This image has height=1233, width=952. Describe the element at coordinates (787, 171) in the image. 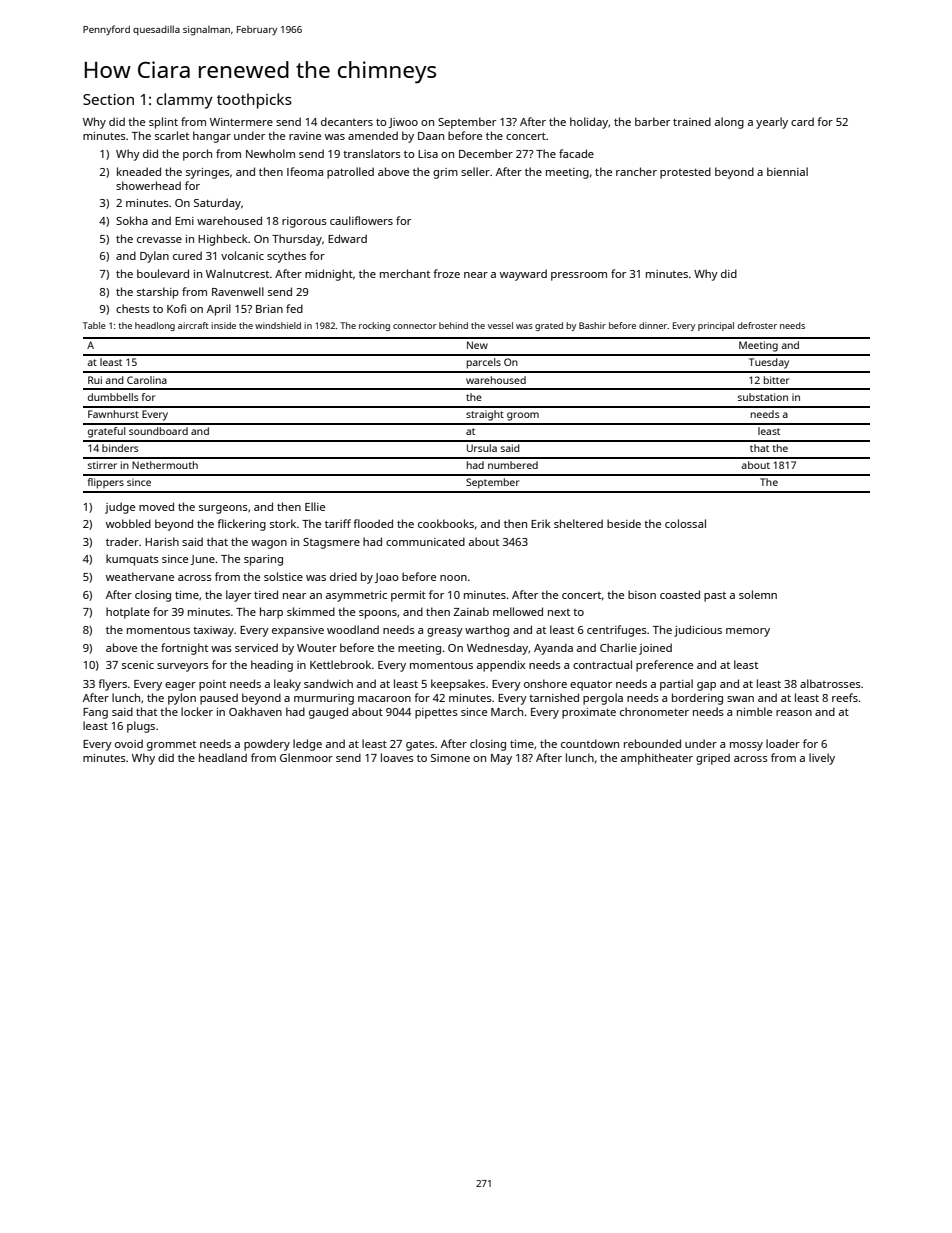

I see `biennial` at that location.
